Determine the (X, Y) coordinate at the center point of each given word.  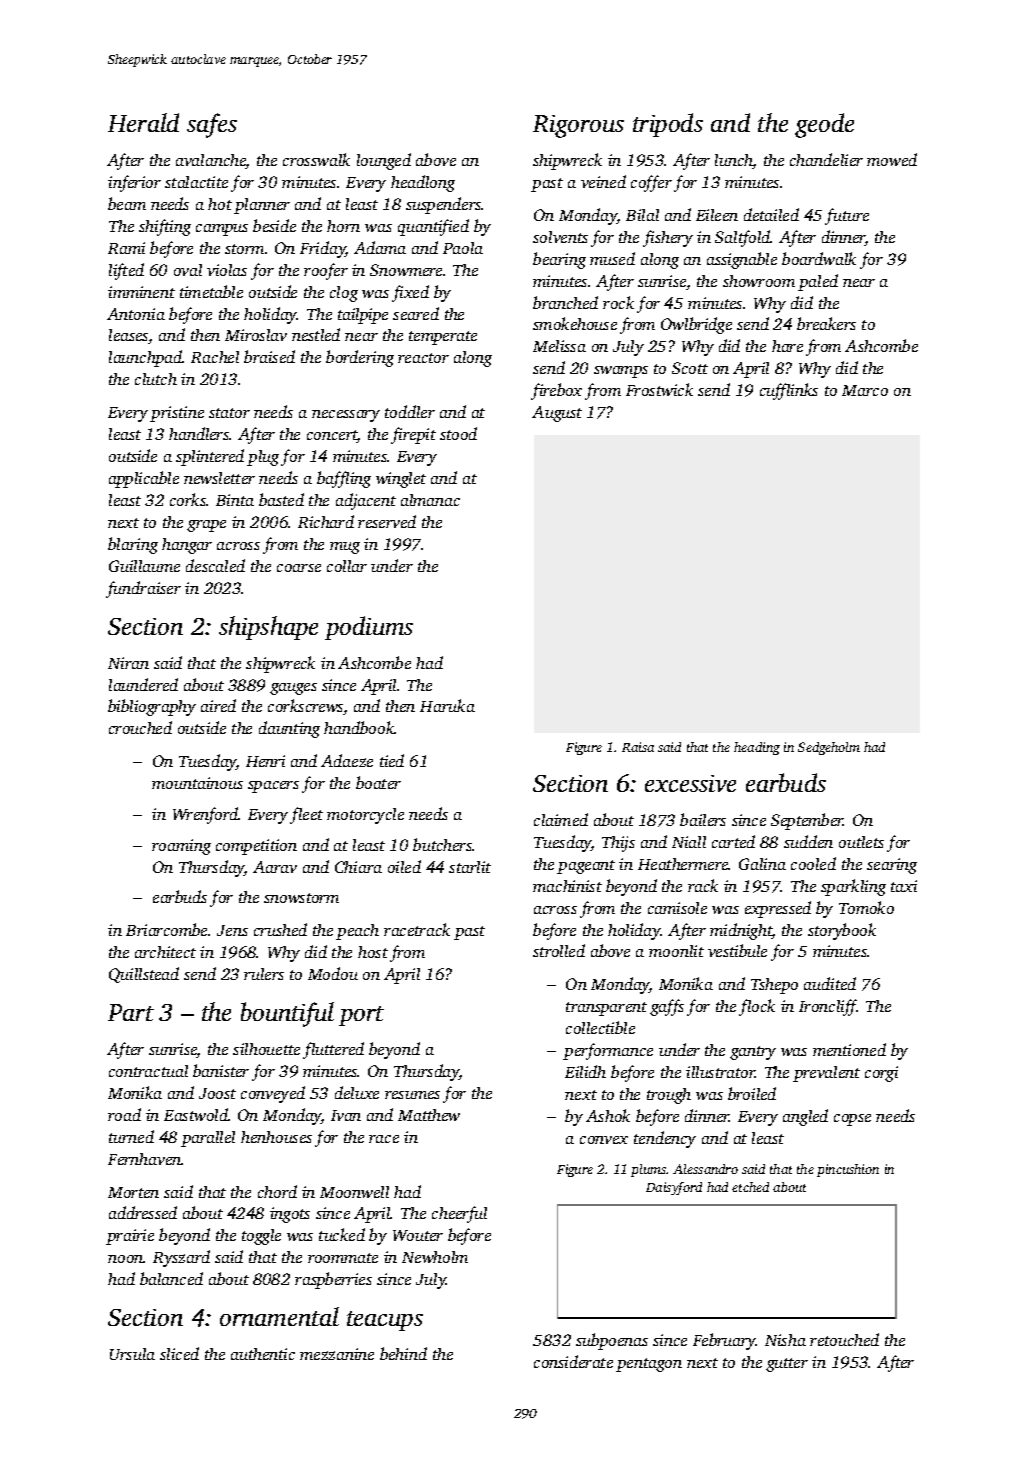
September (807, 821)
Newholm (435, 1257)
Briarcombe (166, 929)
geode (824, 125)
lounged (384, 161)
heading (757, 748)
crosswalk (316, 159)
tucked (342, 1234)
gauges (293, 689)
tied (392, 760)
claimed (561, 819)
